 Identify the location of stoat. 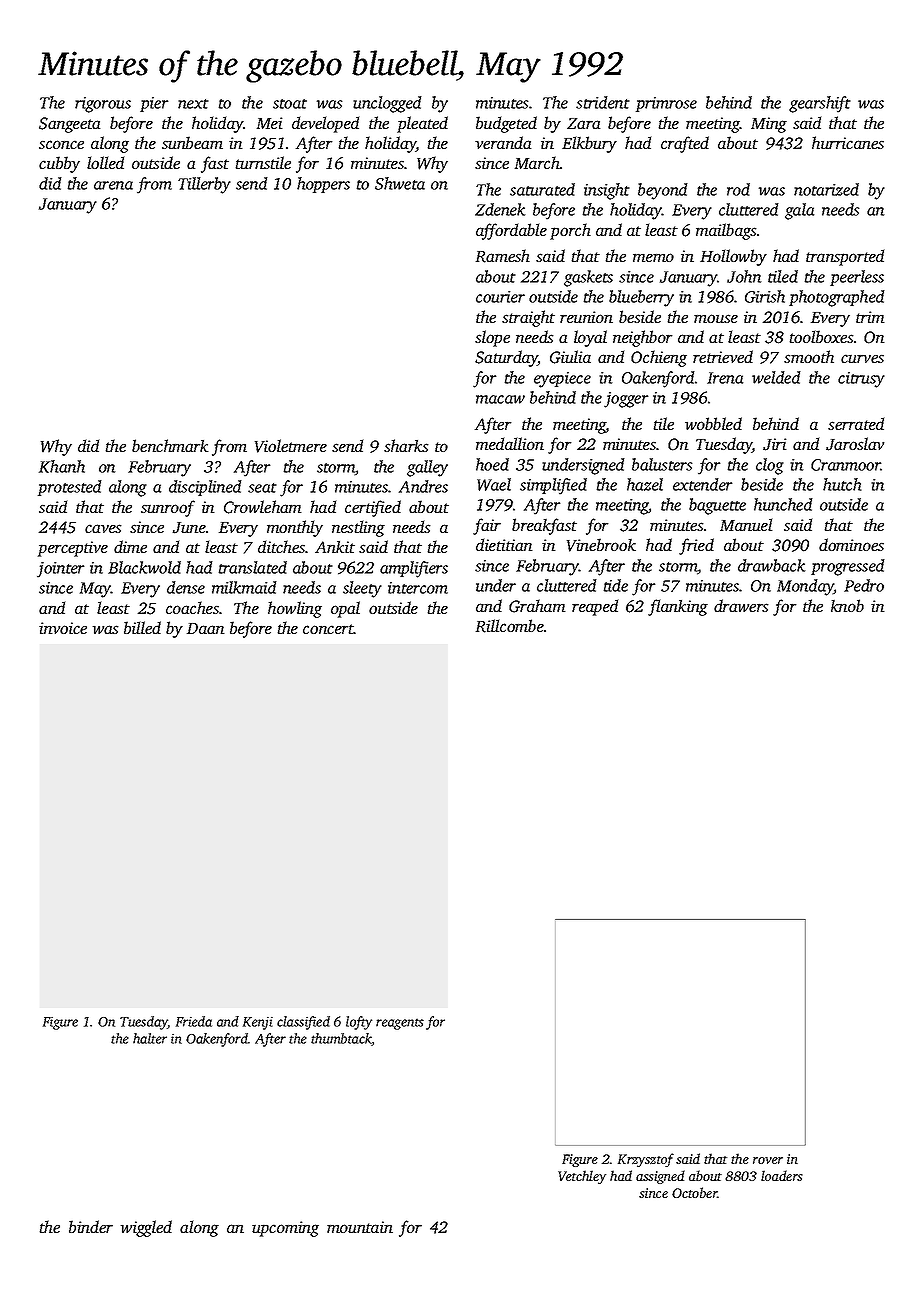
(290, 104).
